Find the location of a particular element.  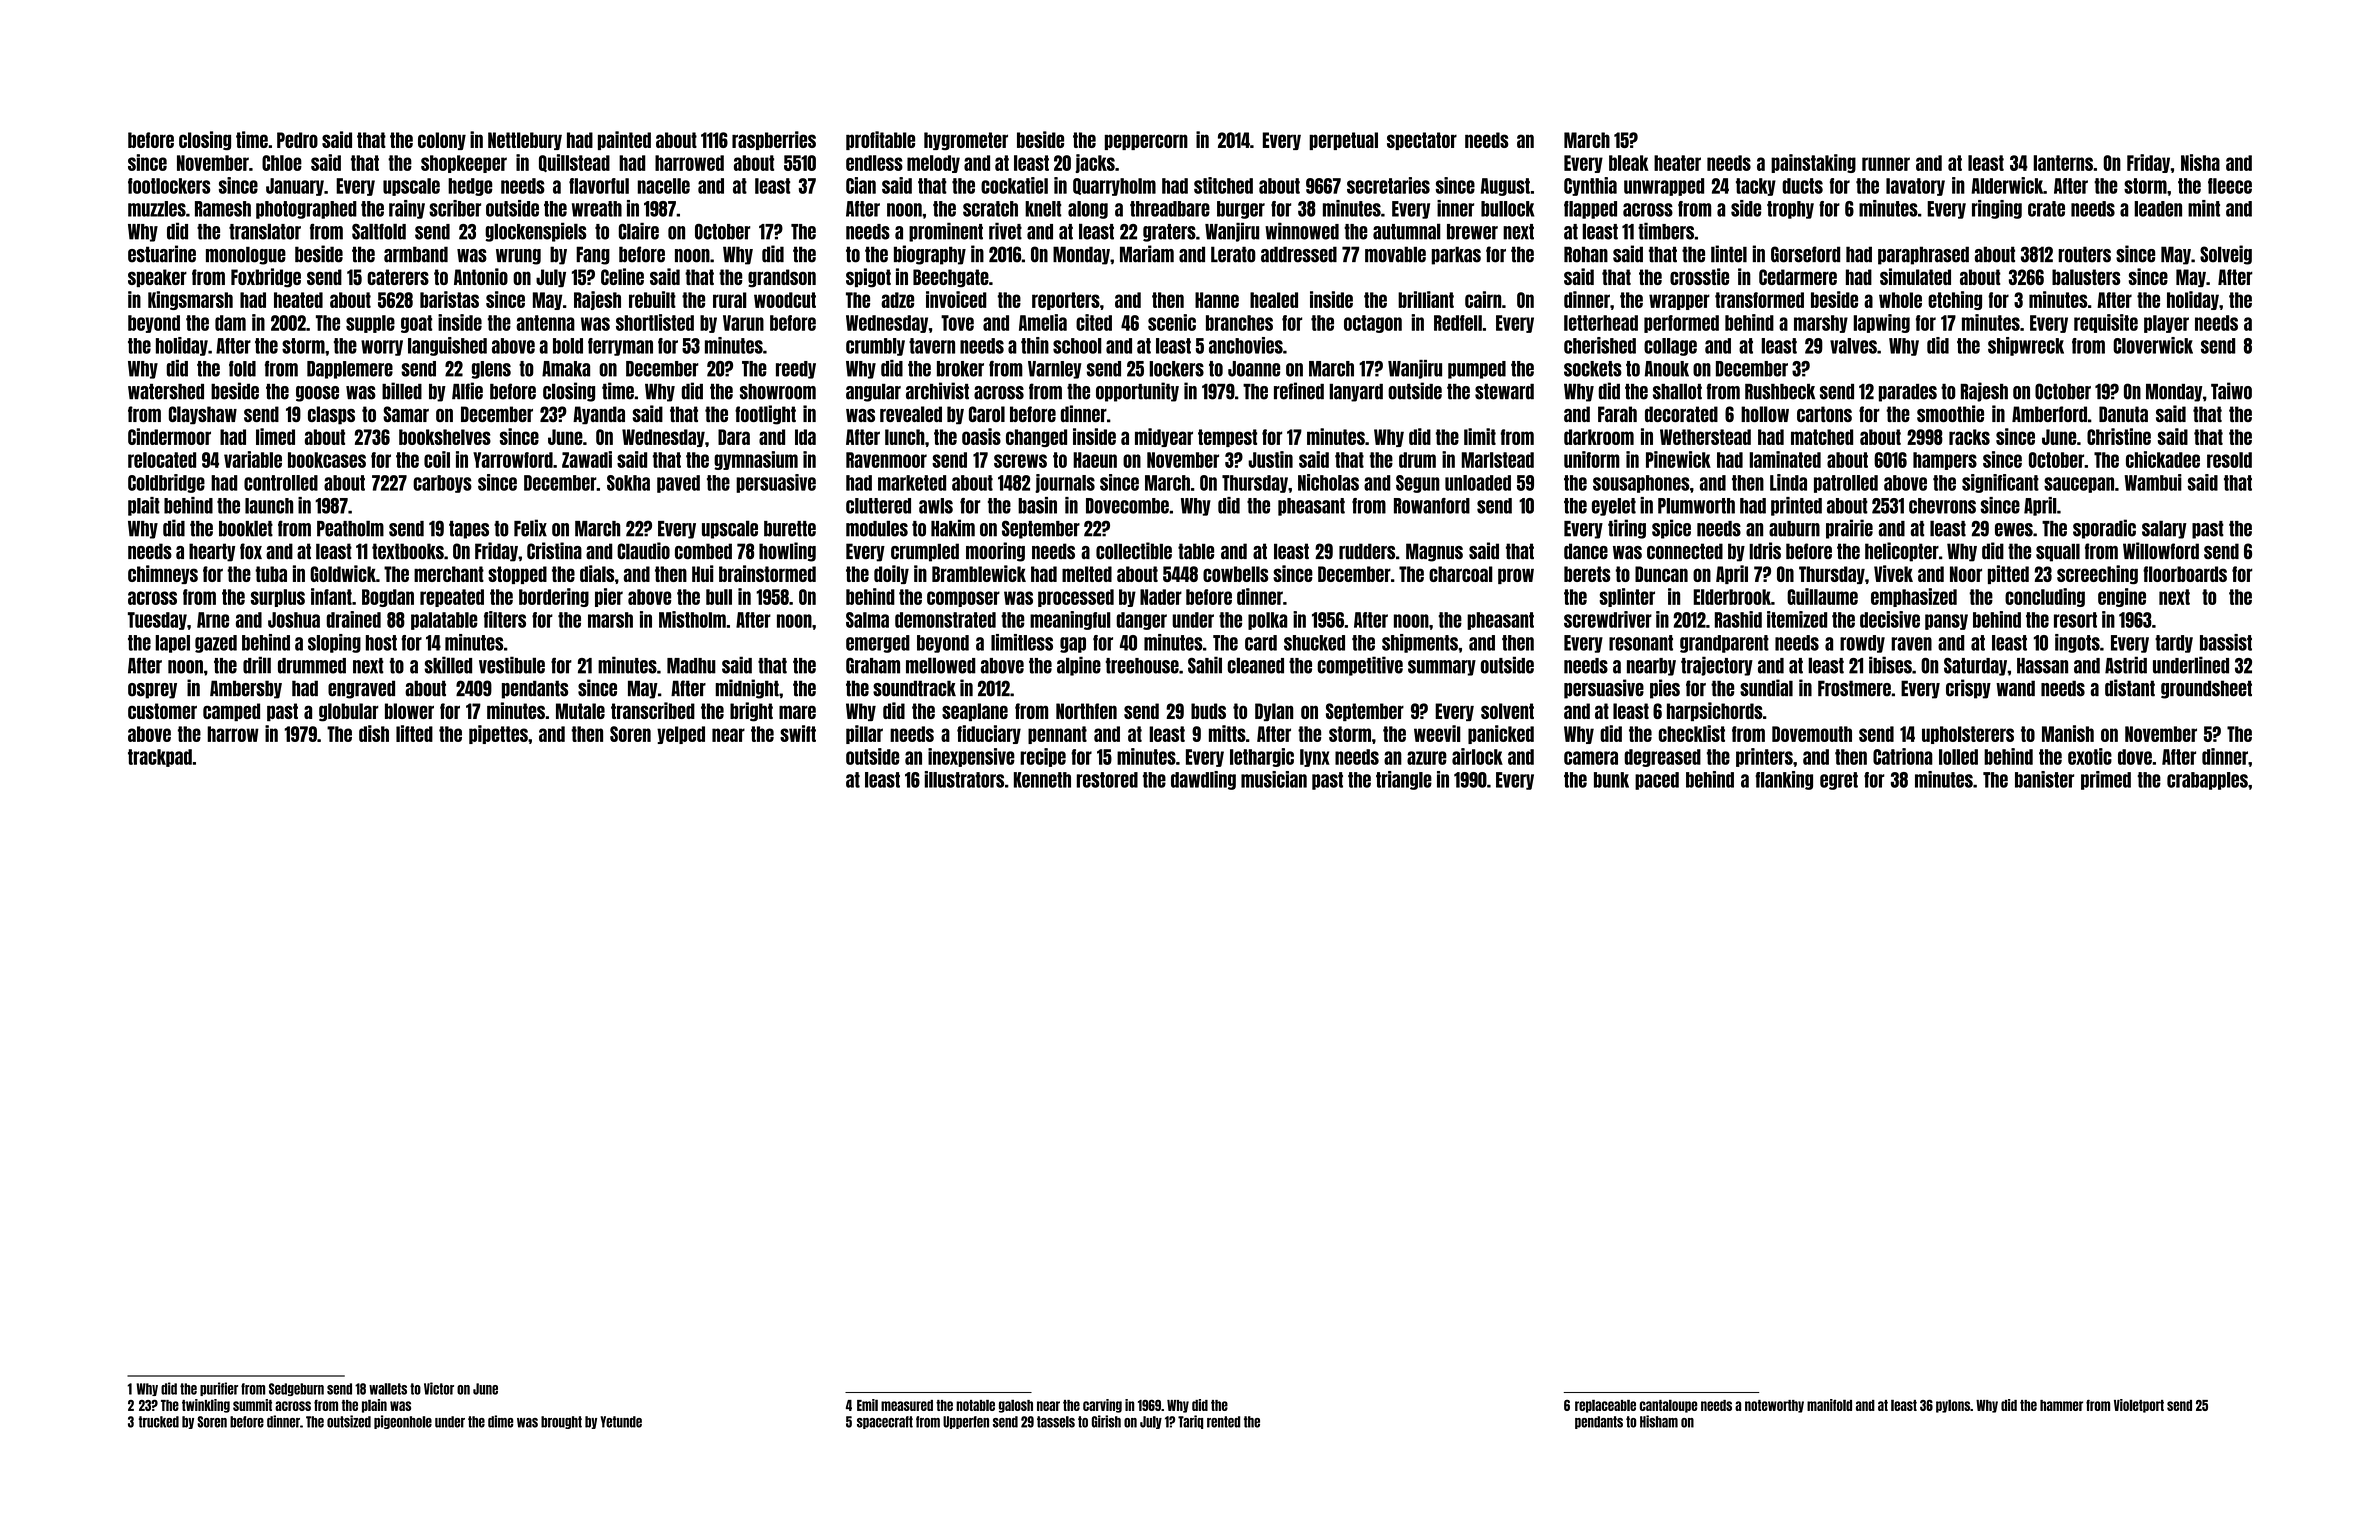

balusters is located at coordinates (2086, 277).
